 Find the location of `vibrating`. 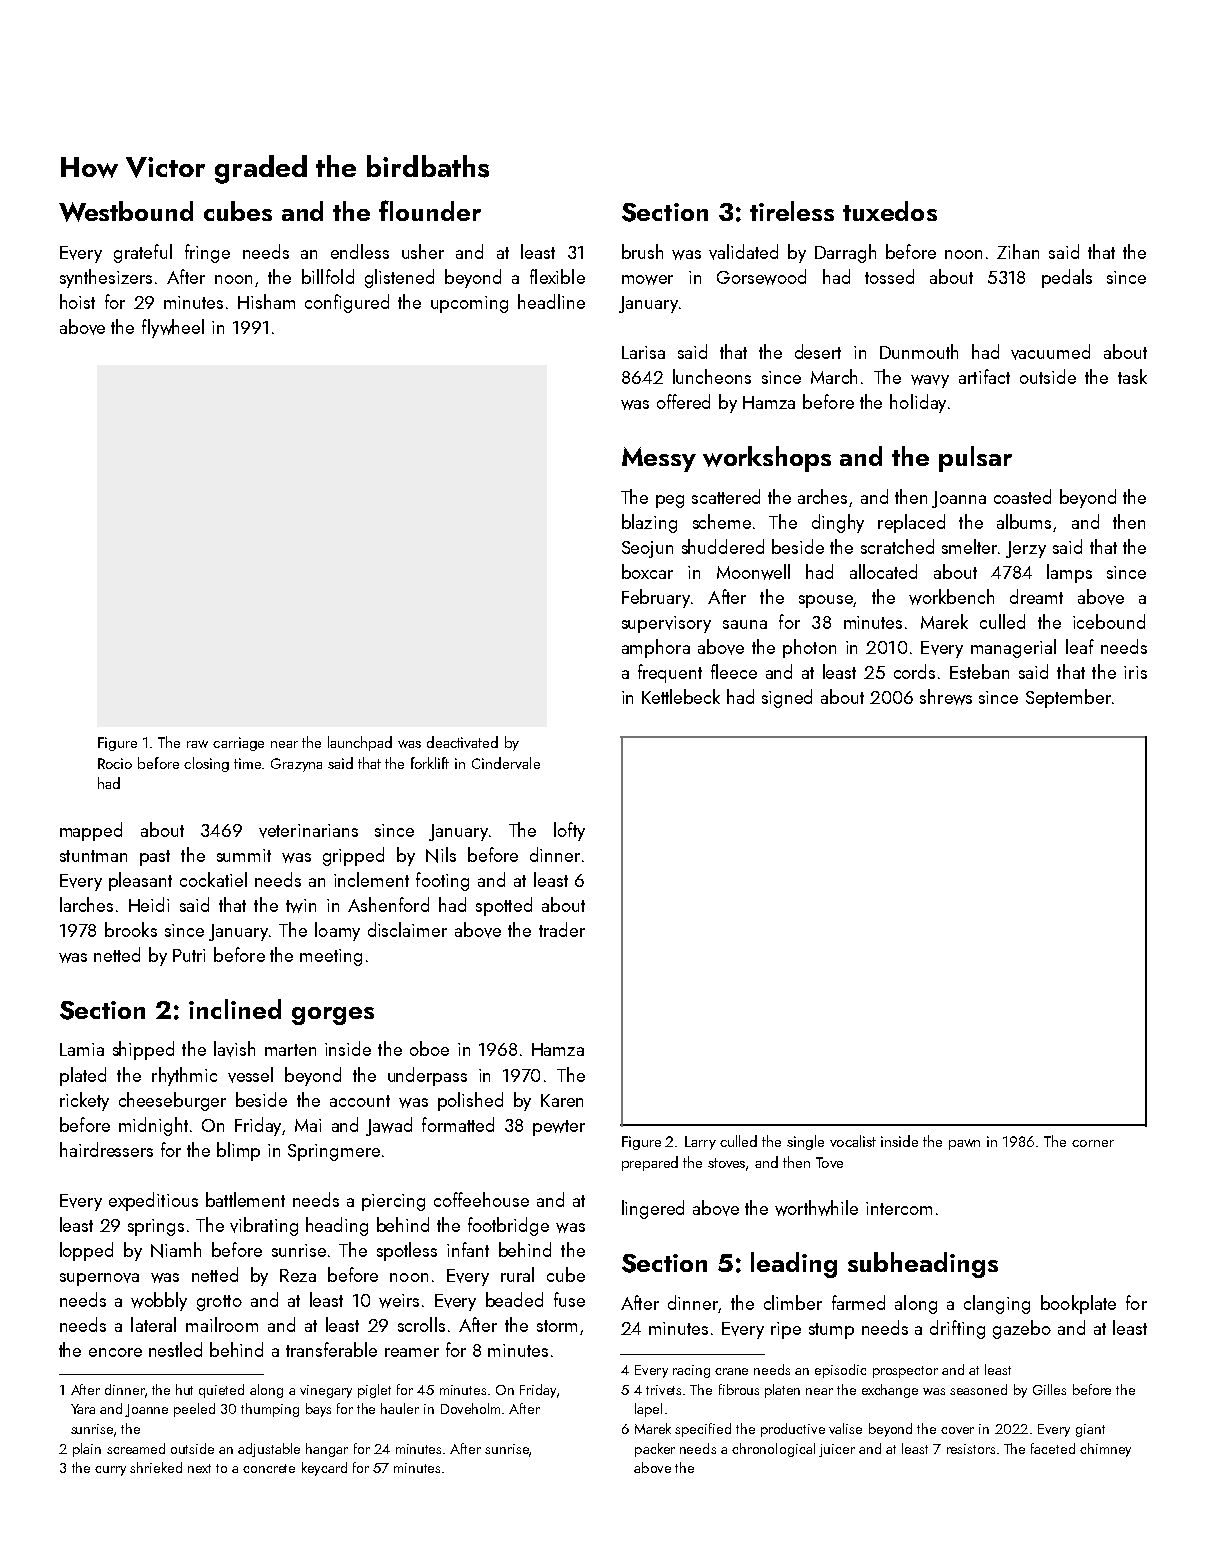

vibrating is located at coordinates (264, 1226).
